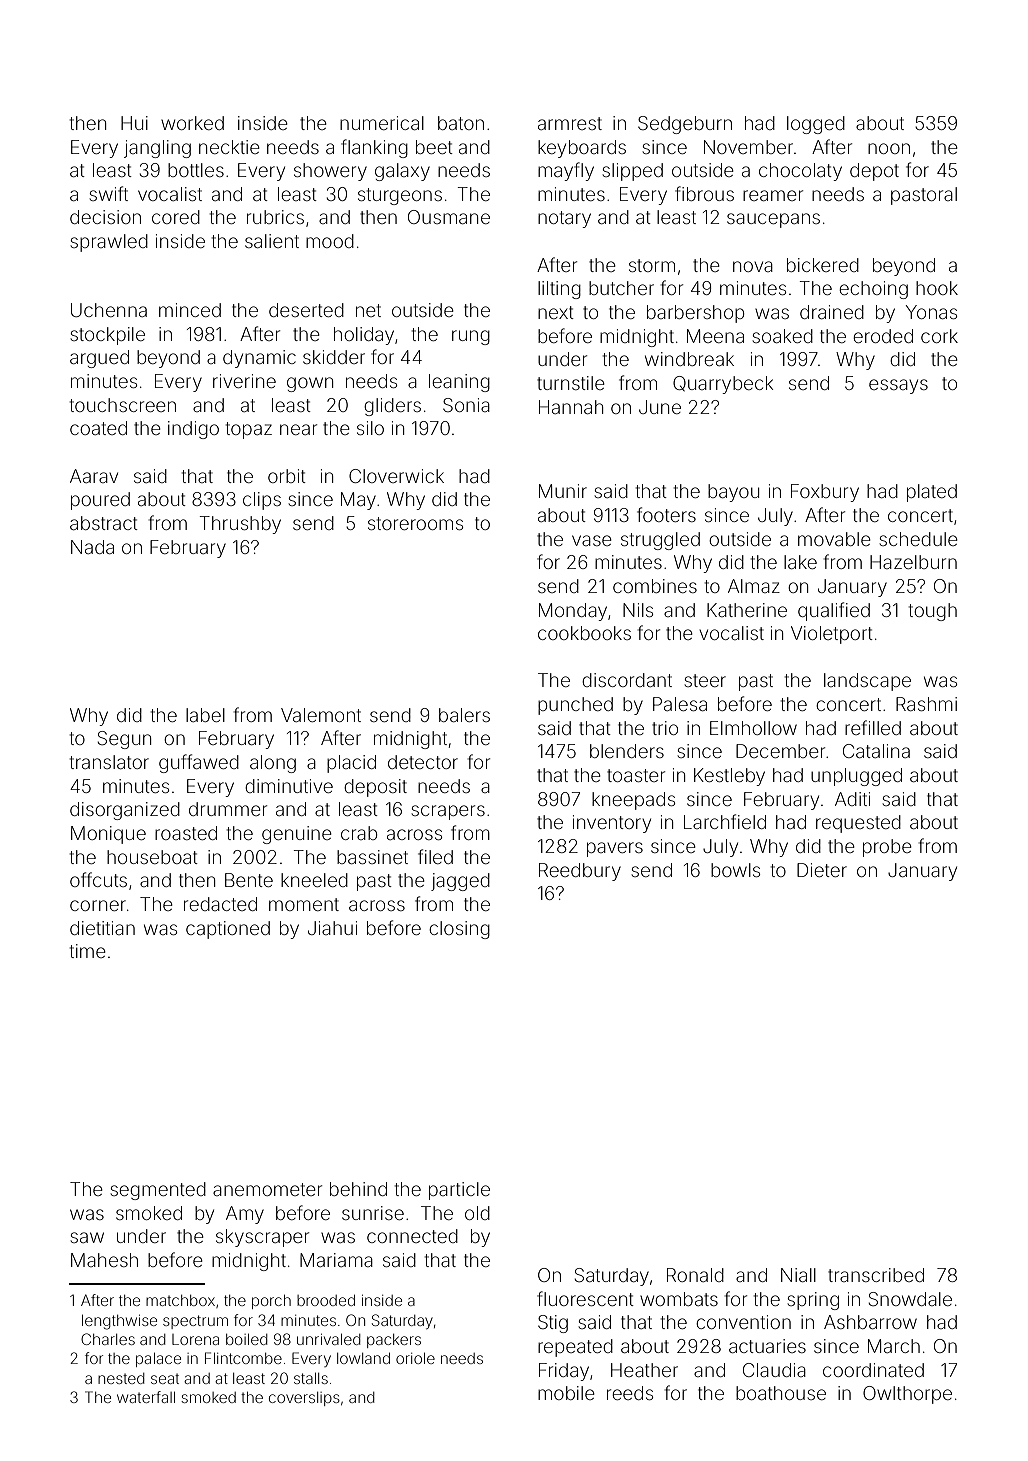 The image size is (1028, 1461). What do you see at coordinates (477, 1213) in the screenshot?
I see `old` at bounding box center [477, 1213].
